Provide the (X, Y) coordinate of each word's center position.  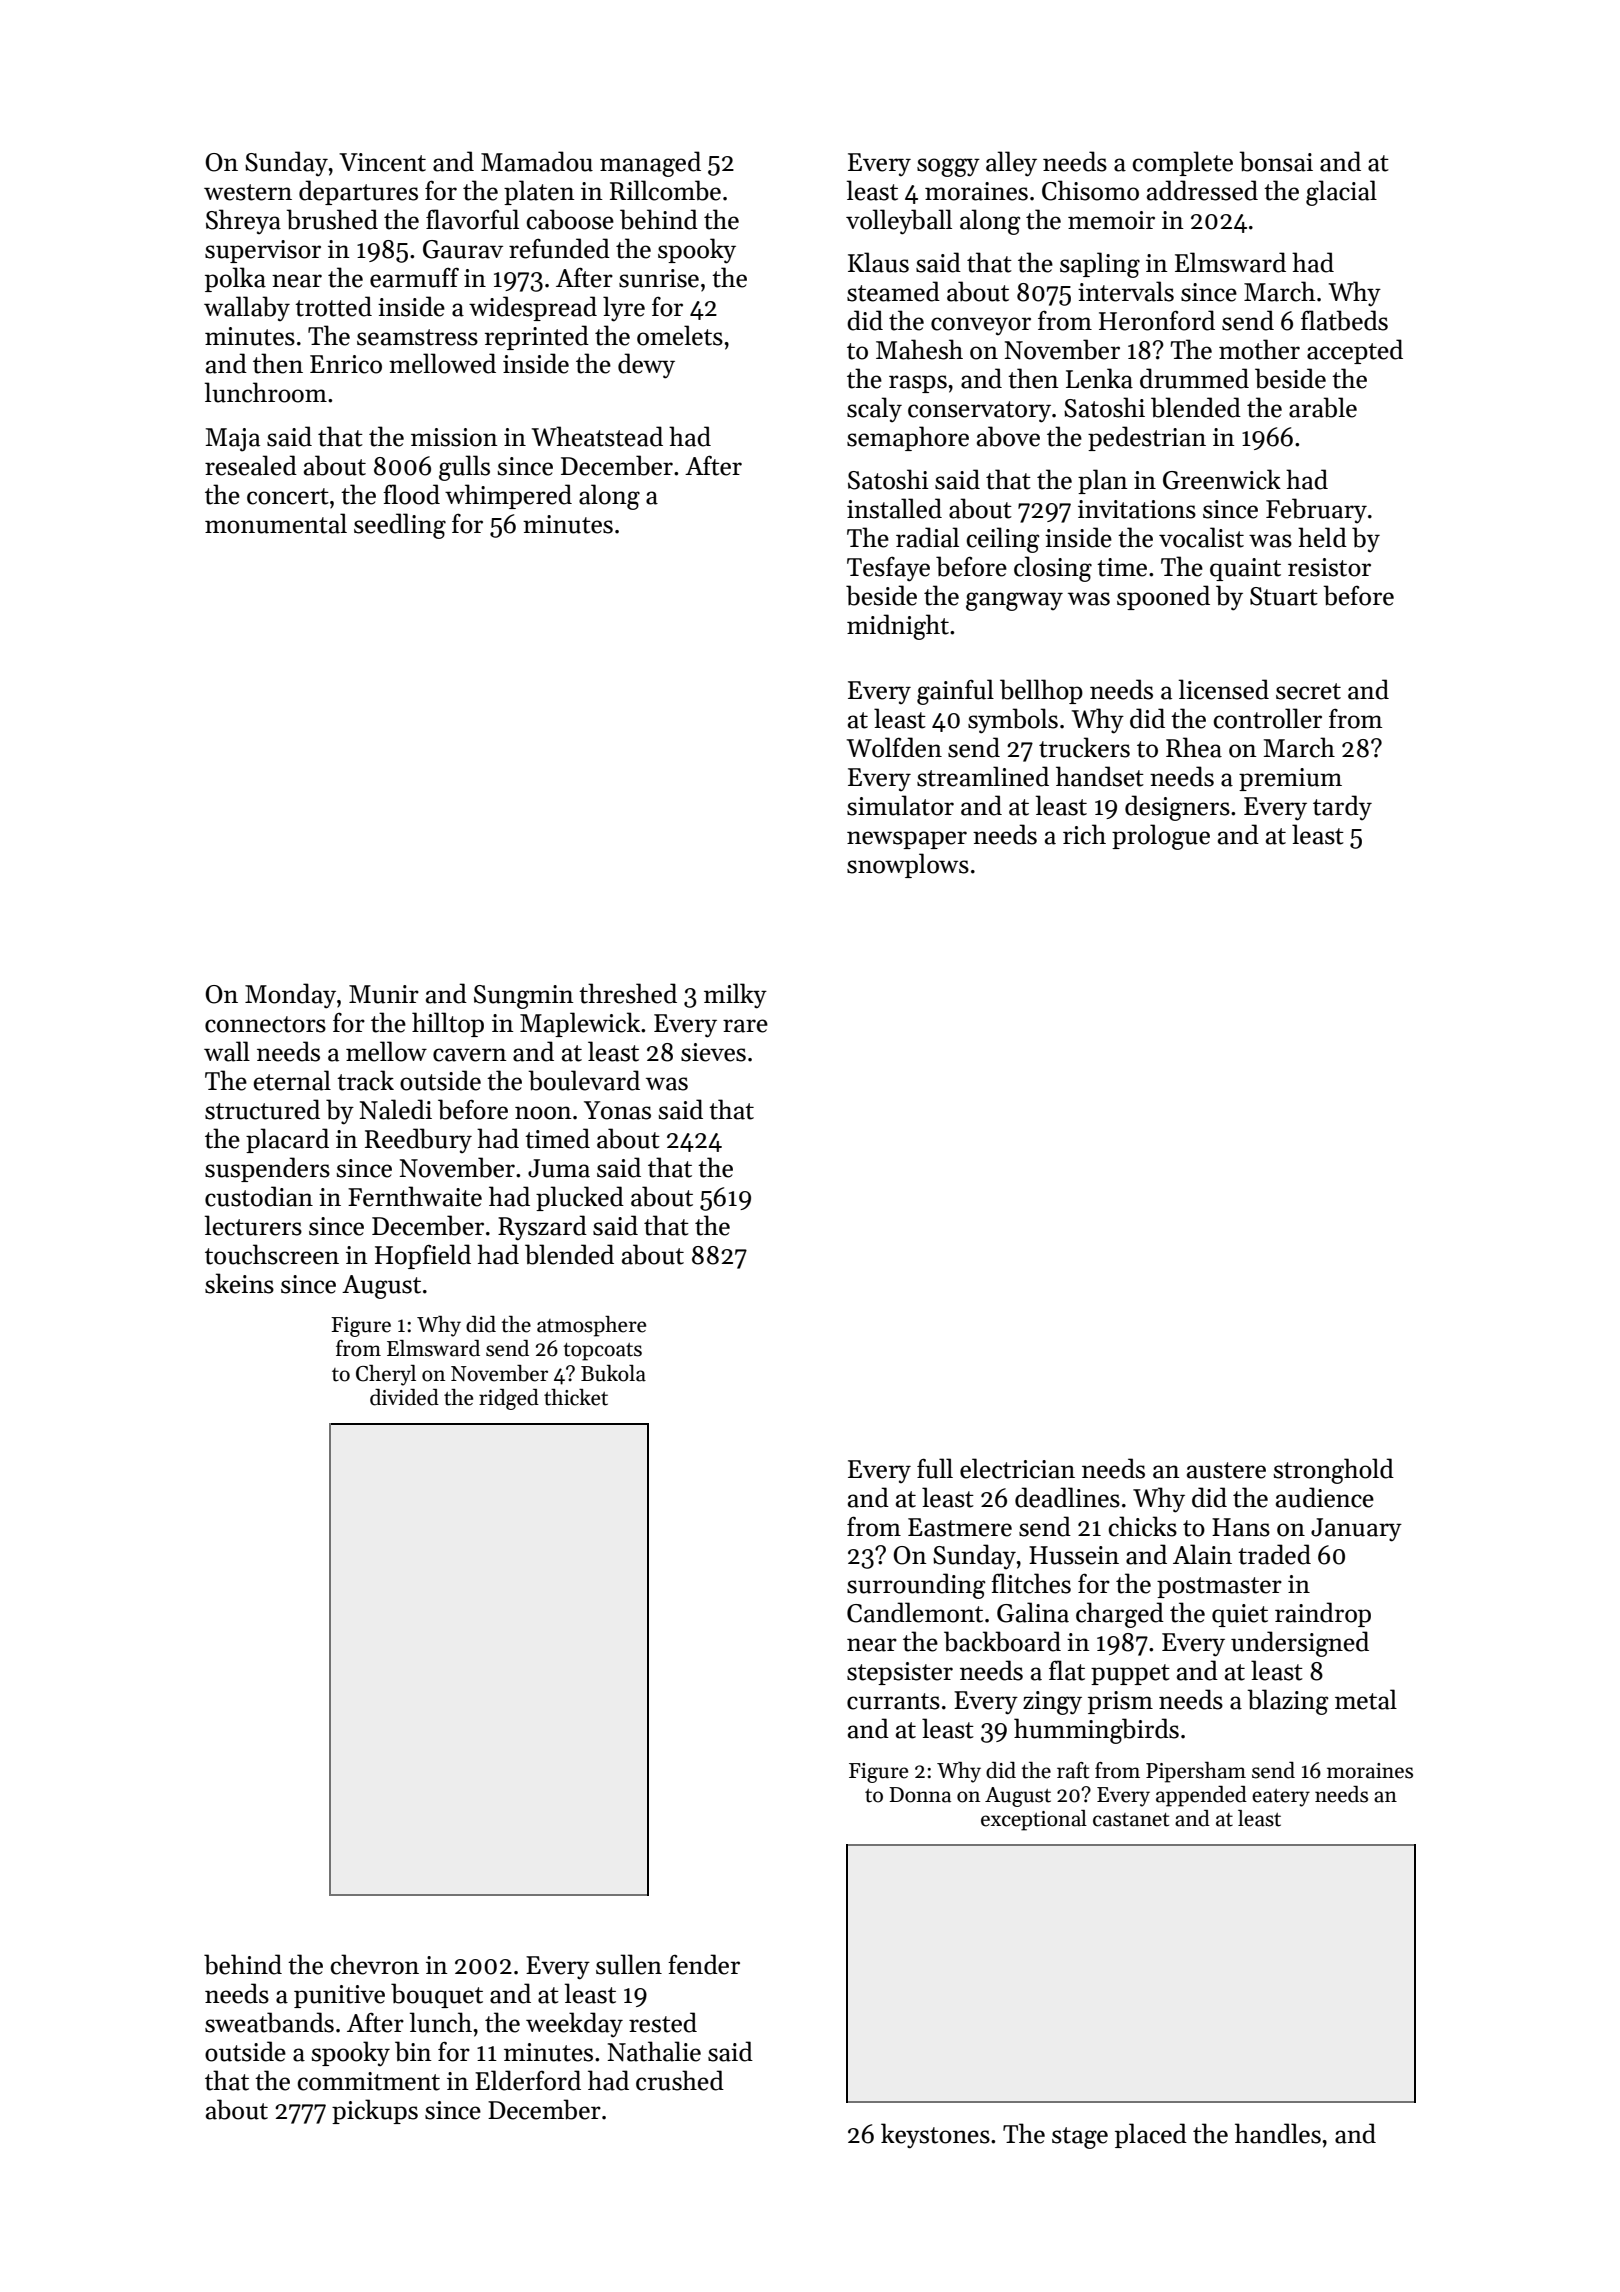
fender (704, 1964)
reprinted (537, 337)
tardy (1342, 807)
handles (1278, 2133)
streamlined (983, 776)
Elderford (528, 2080)
